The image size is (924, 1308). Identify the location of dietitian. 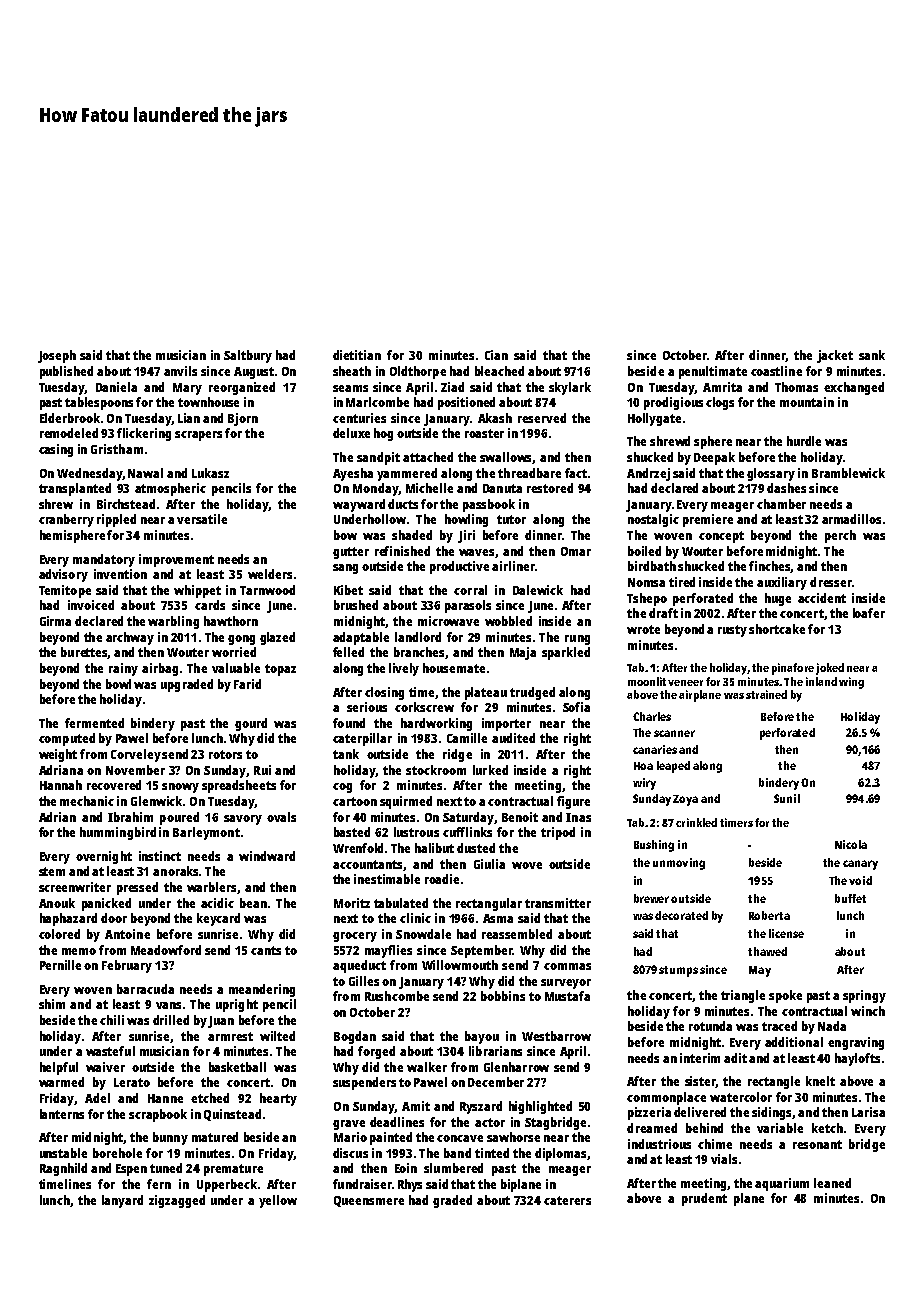
(357, 355).
